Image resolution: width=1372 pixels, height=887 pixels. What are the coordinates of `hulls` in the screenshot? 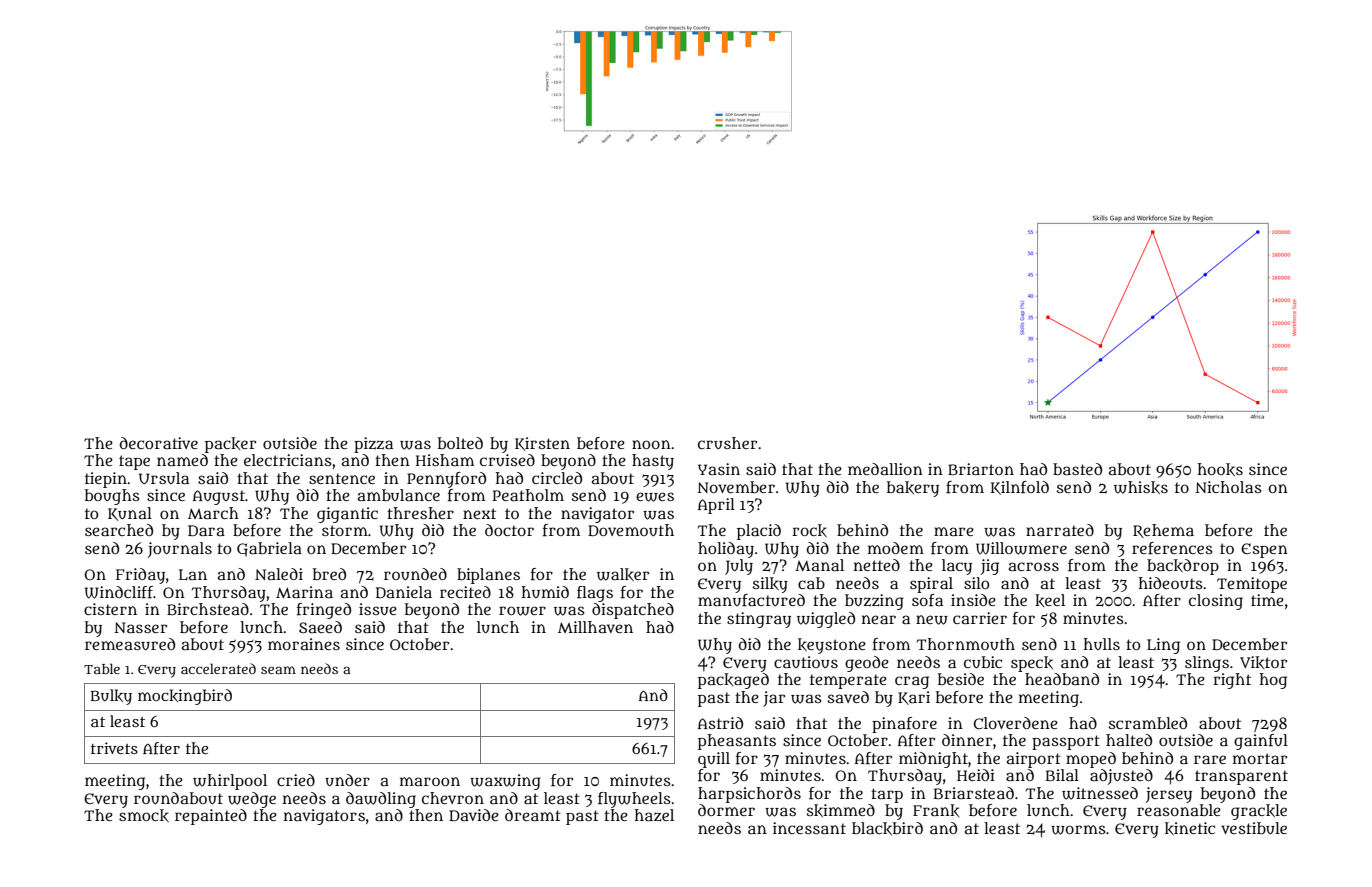 It's located at (1102, 644).
